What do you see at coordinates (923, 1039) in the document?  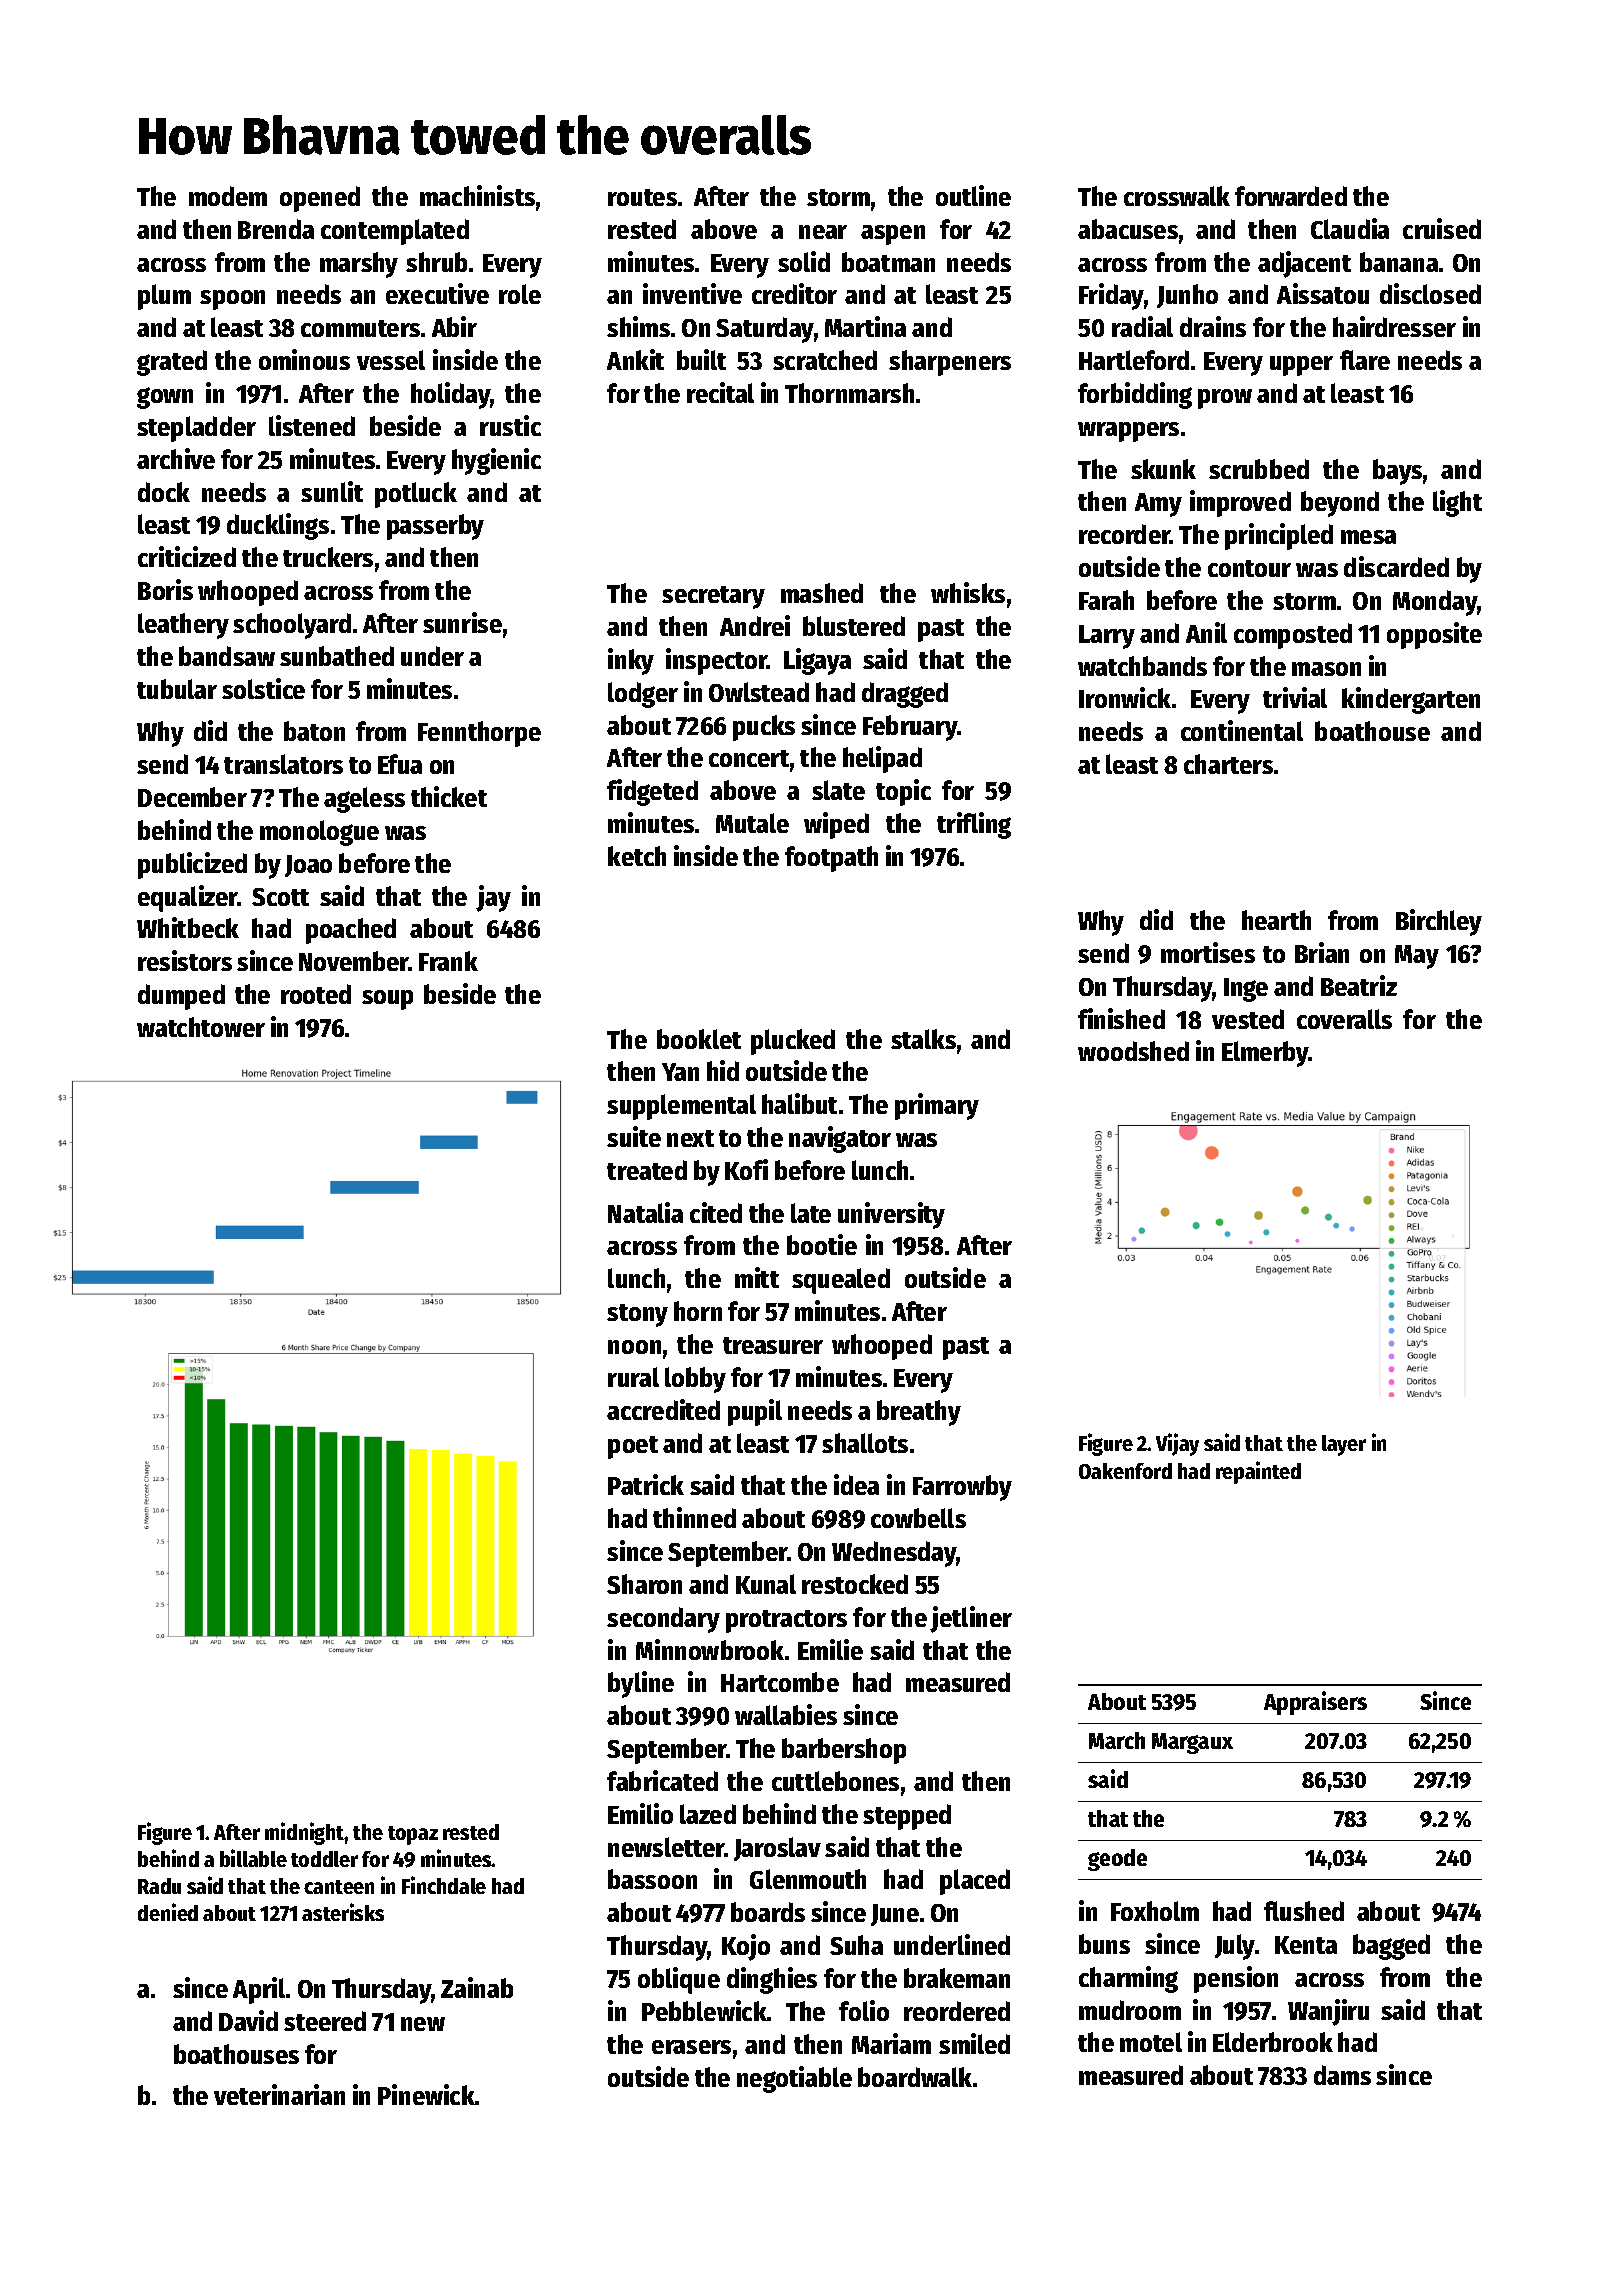 I see `stalks` at bounding box center [923, 1039].
